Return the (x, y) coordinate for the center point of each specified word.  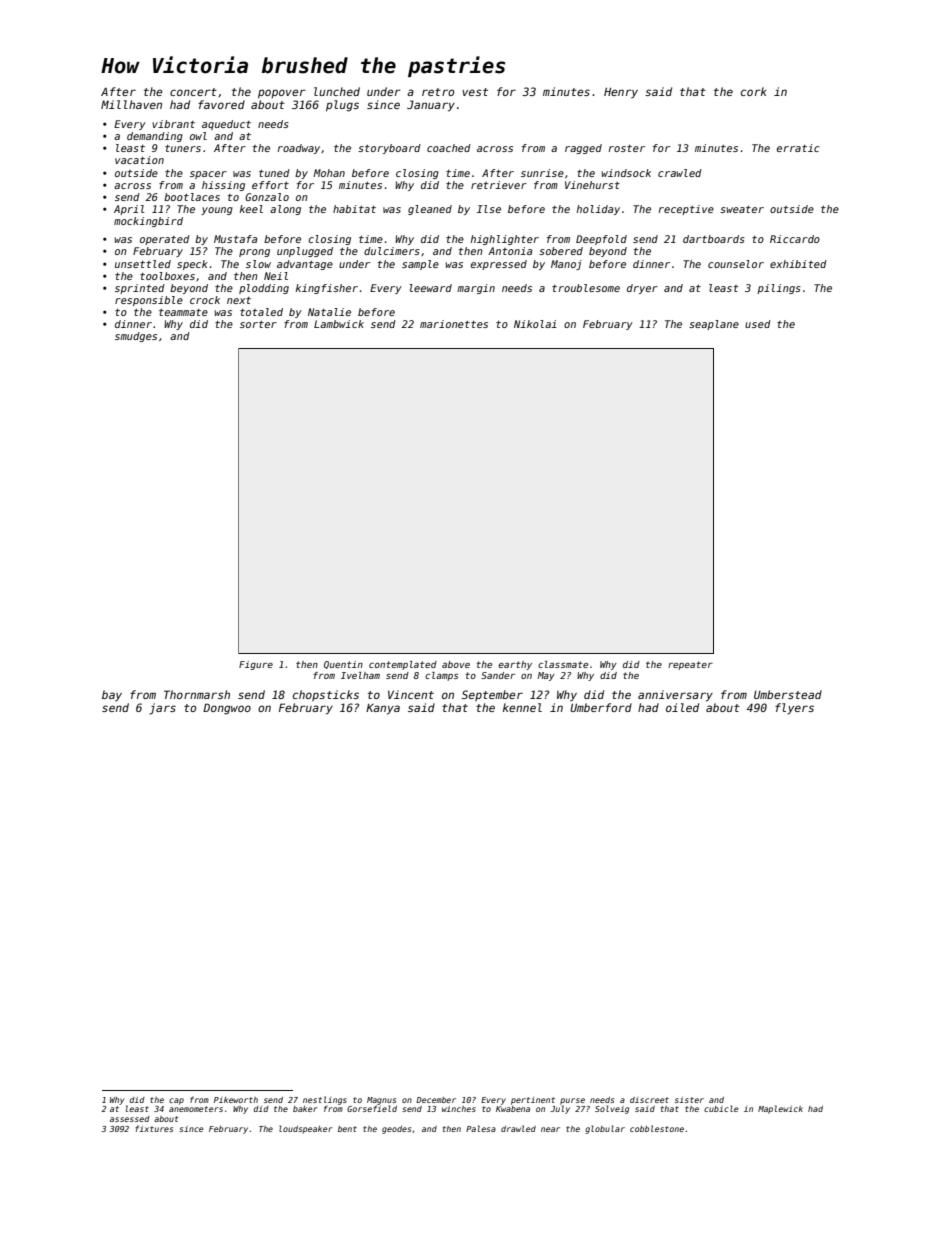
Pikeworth (236, 1100)
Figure (256, 665)
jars (162, 709)
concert (193, 92)
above (456, 664)
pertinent (533, 1101)
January (431, 106)
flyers (794, 709)
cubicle (721, 1108)
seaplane (714, 325)
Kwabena (513, 1109)
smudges (136, 337)
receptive (686, 210)
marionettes (454, 324)
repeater (690, 665)
